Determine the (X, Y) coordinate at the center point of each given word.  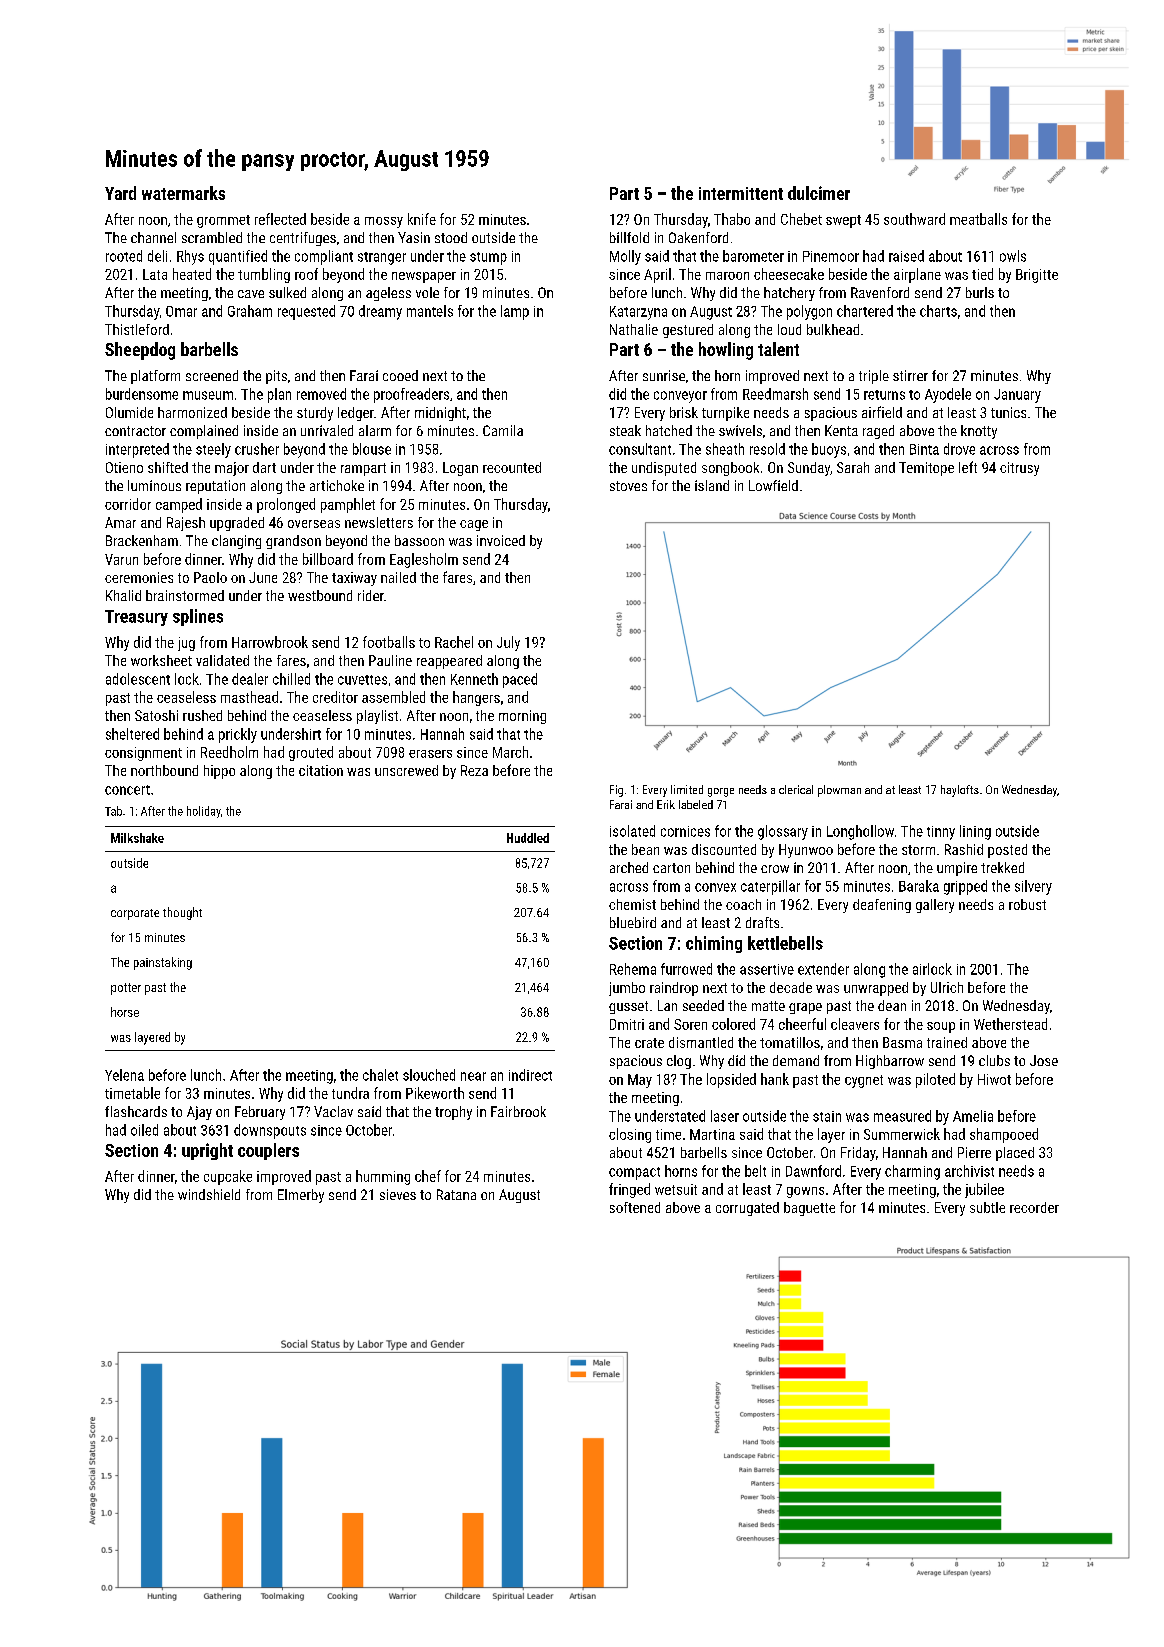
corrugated (747, 1209)
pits (276, 377)
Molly (625, 257)
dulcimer (819, 193)
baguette (809, 1209)
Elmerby (301, 1196)
